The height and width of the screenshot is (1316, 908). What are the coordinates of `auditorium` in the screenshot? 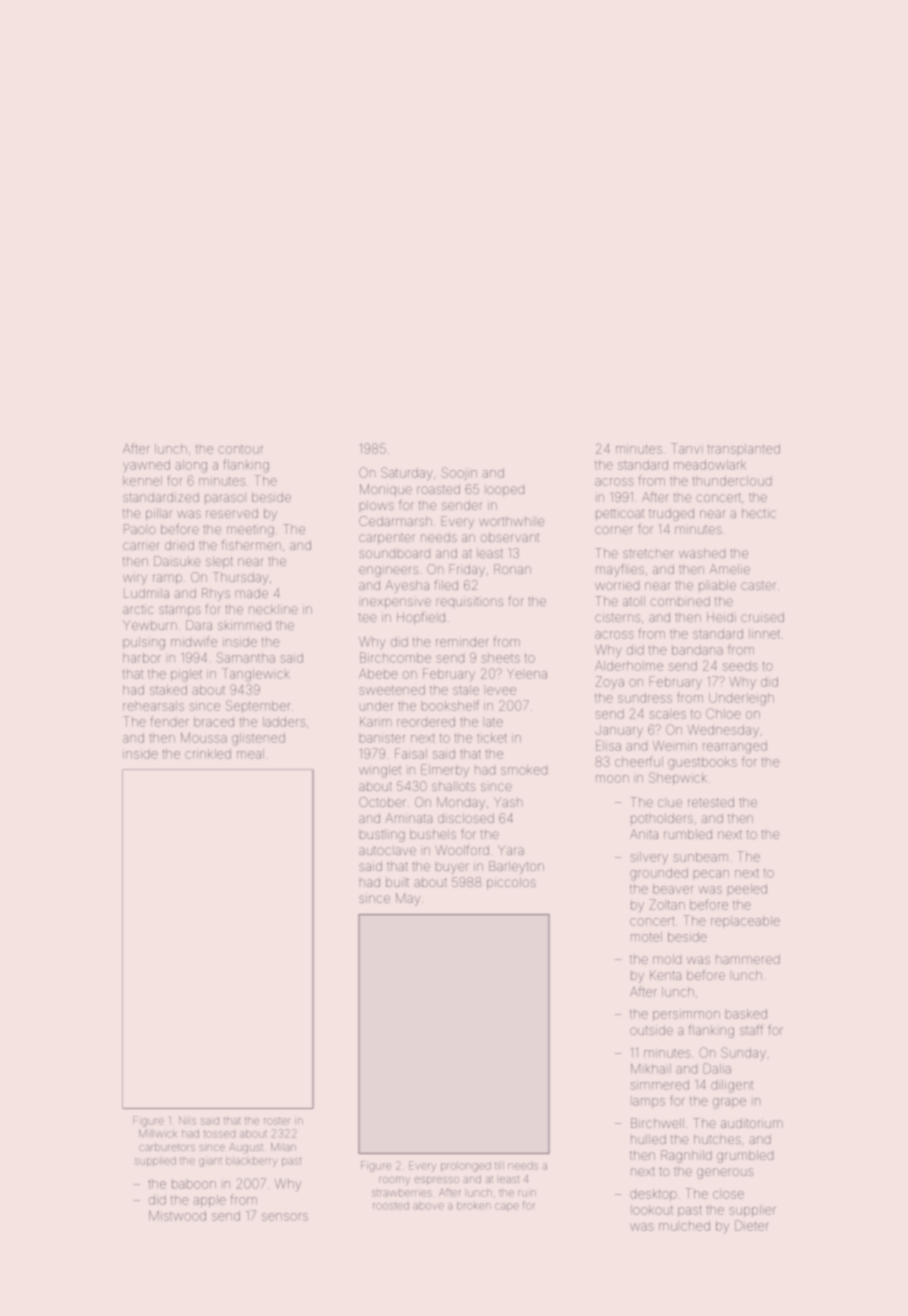 It's located at (752, 1123).
